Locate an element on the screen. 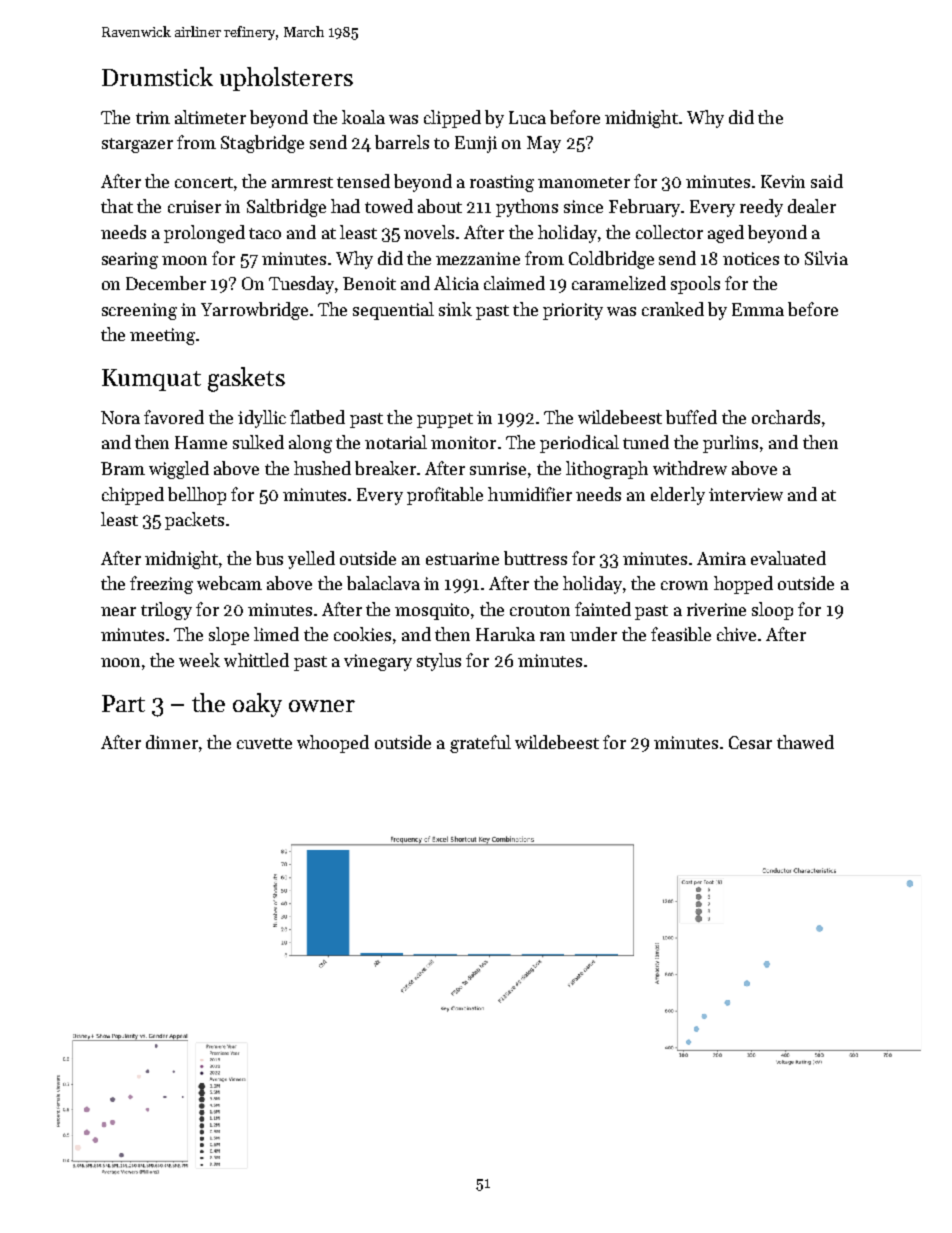  clipped is located at coordinates (452, 119).
